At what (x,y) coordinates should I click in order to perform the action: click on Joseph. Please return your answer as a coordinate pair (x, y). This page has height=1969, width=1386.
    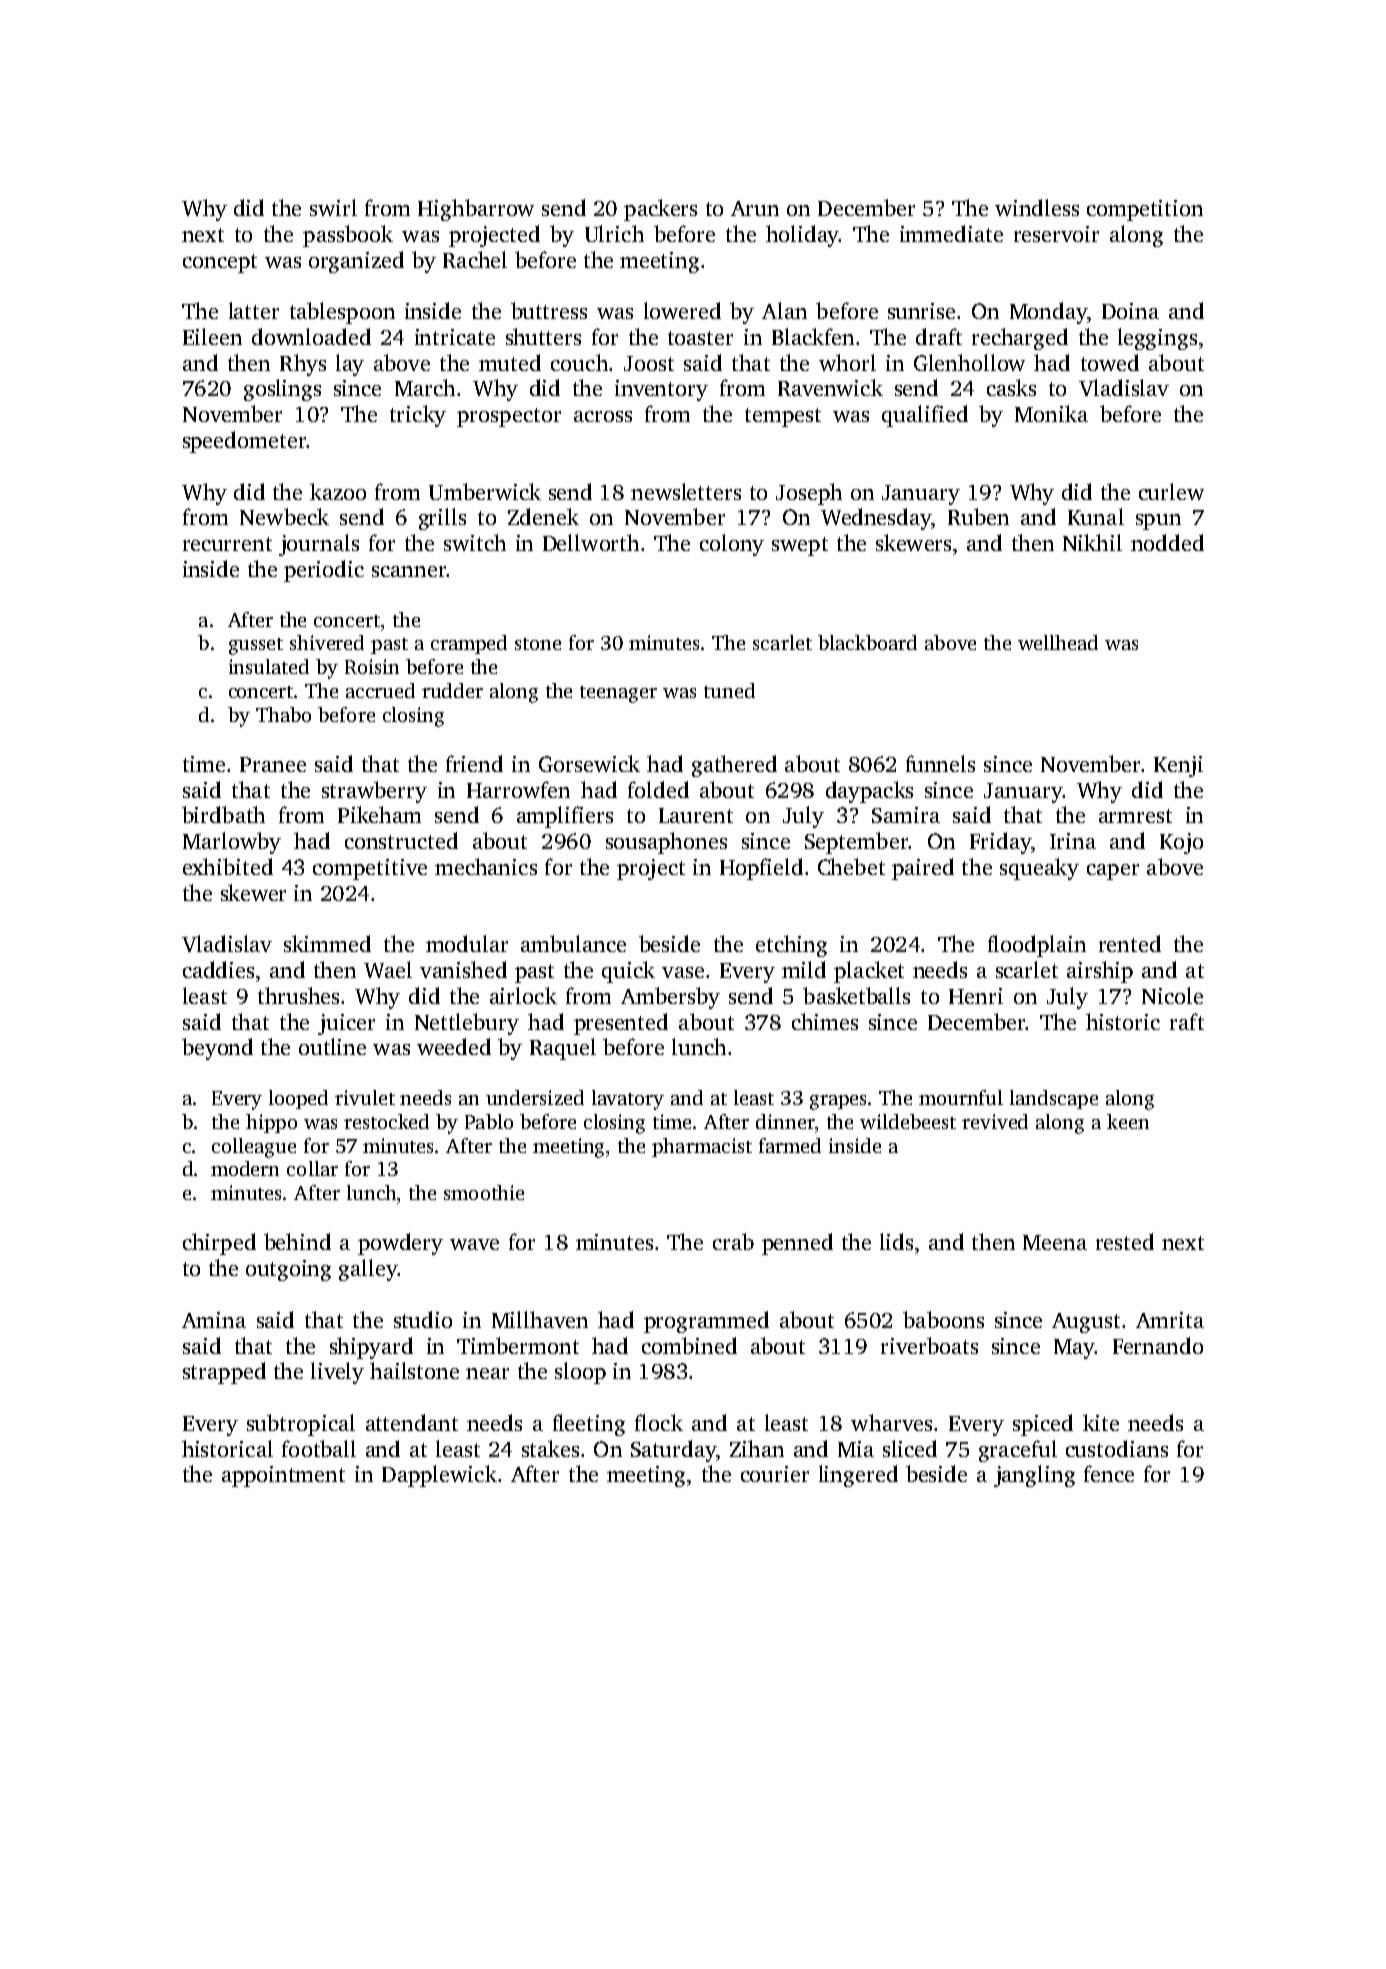
    Looking at the image, I should click on (809, 494).
